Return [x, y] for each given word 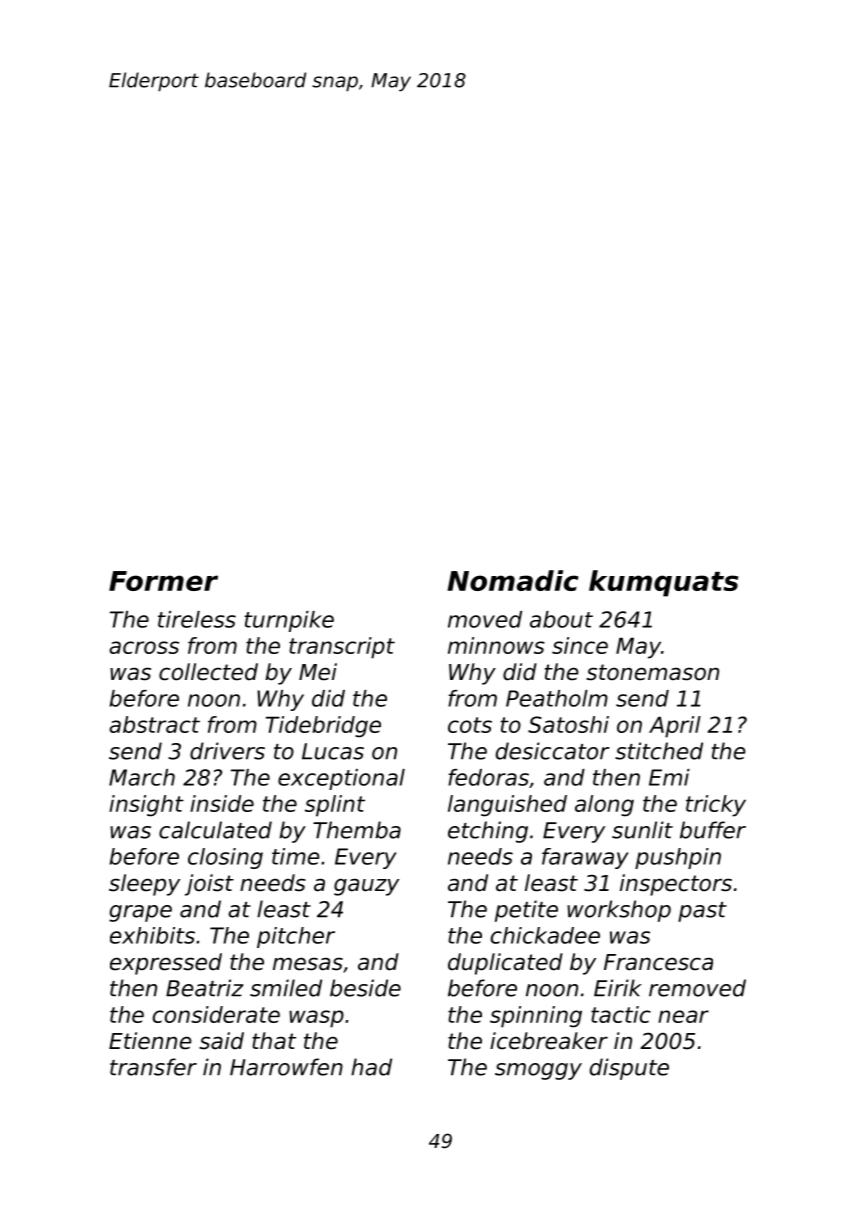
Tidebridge [323, 727]
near [683, 1016]
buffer [713, 830]
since [580, 645]
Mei [318, 672]
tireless [197, 619]
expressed [166, 964]
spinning [536, 1017]
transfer [153, 1067]
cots [470, 725]
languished [507, 806]
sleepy [144, 885]
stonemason [652, 672]
